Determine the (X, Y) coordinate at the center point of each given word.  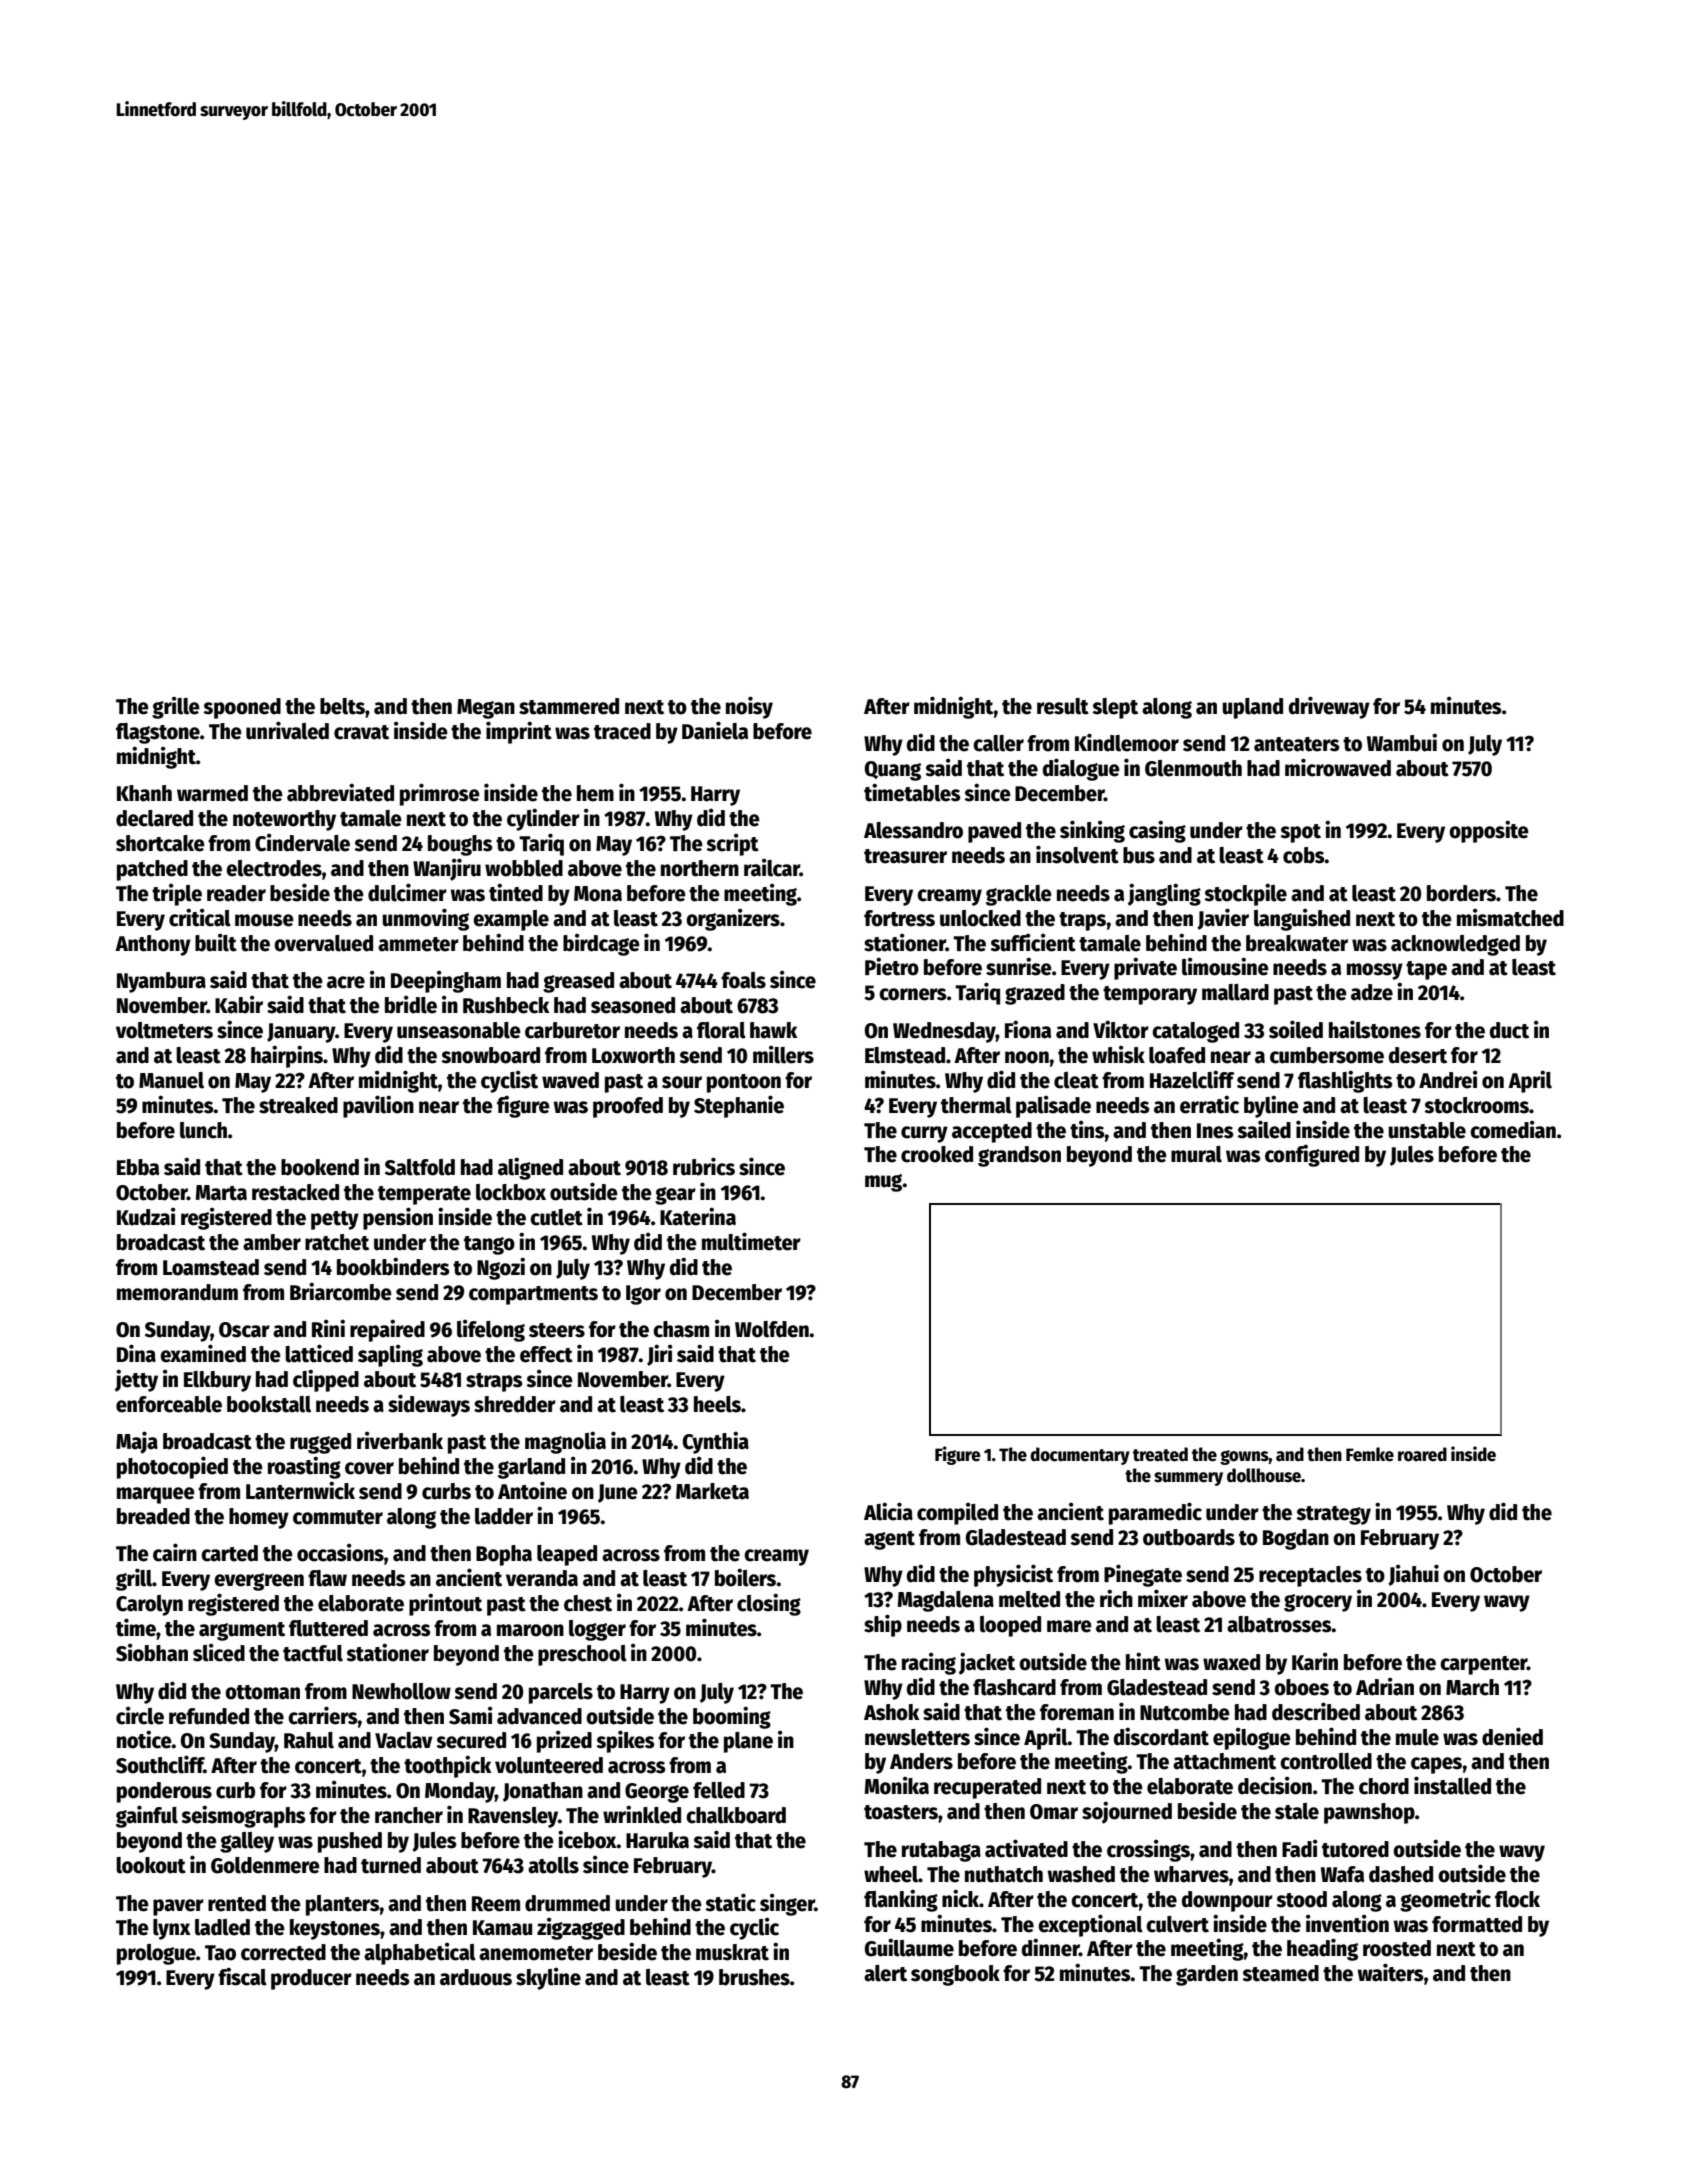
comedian (1513, 1129)
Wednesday (944, 1032)
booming (732, 1717)
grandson (1019, 1156)
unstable (1427, 1130)
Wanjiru (447, 869)
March (1472, 1687)
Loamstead (211, 1267)
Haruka (657, 1840)
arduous (476, 1977)
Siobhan (152, 1652)
